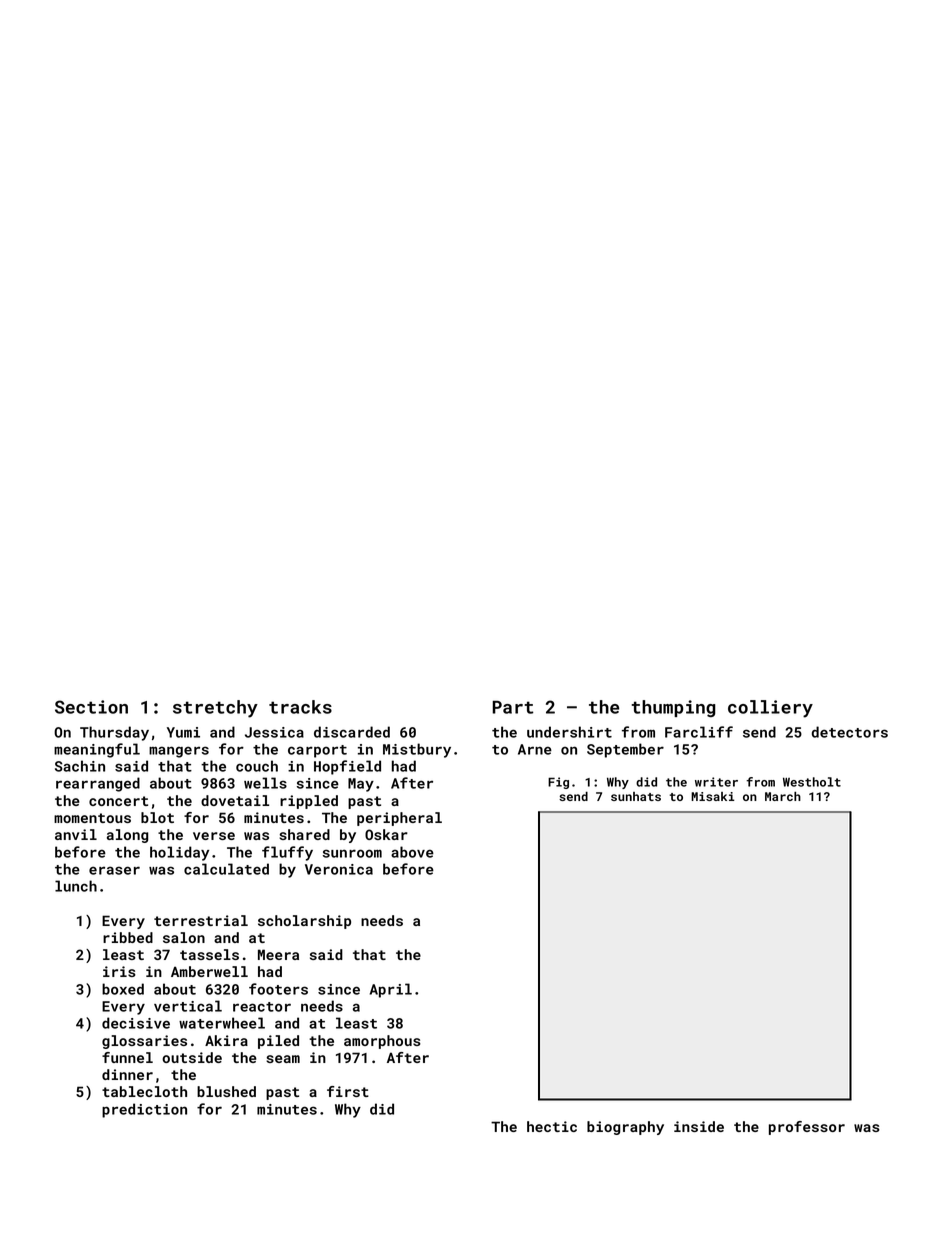  What do you see at coordinates (807, 1128) in the image?
I see `professor` at bounding box center [807, 1128].
